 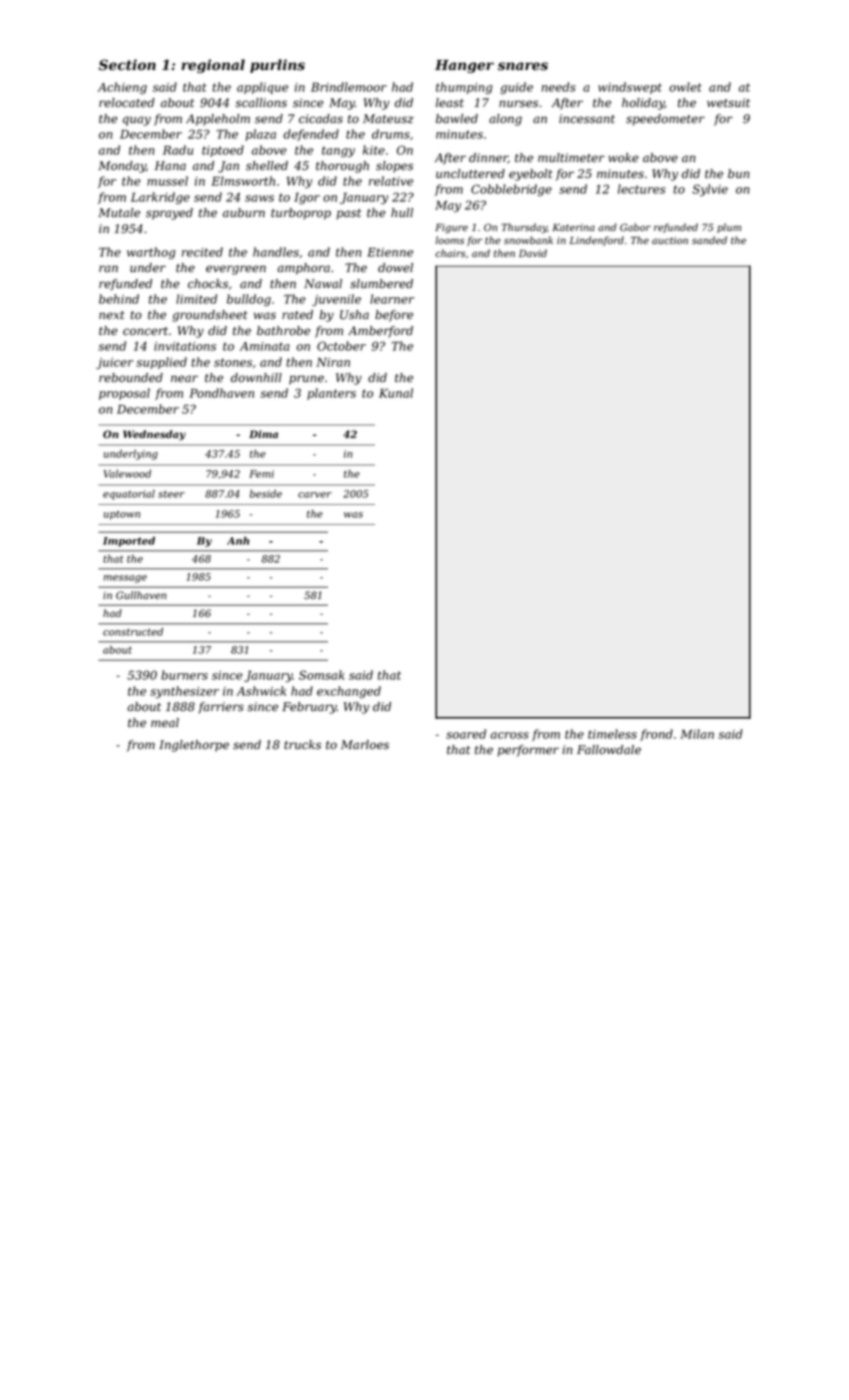 I want to click on Milan, so click(x=697, y=734).
